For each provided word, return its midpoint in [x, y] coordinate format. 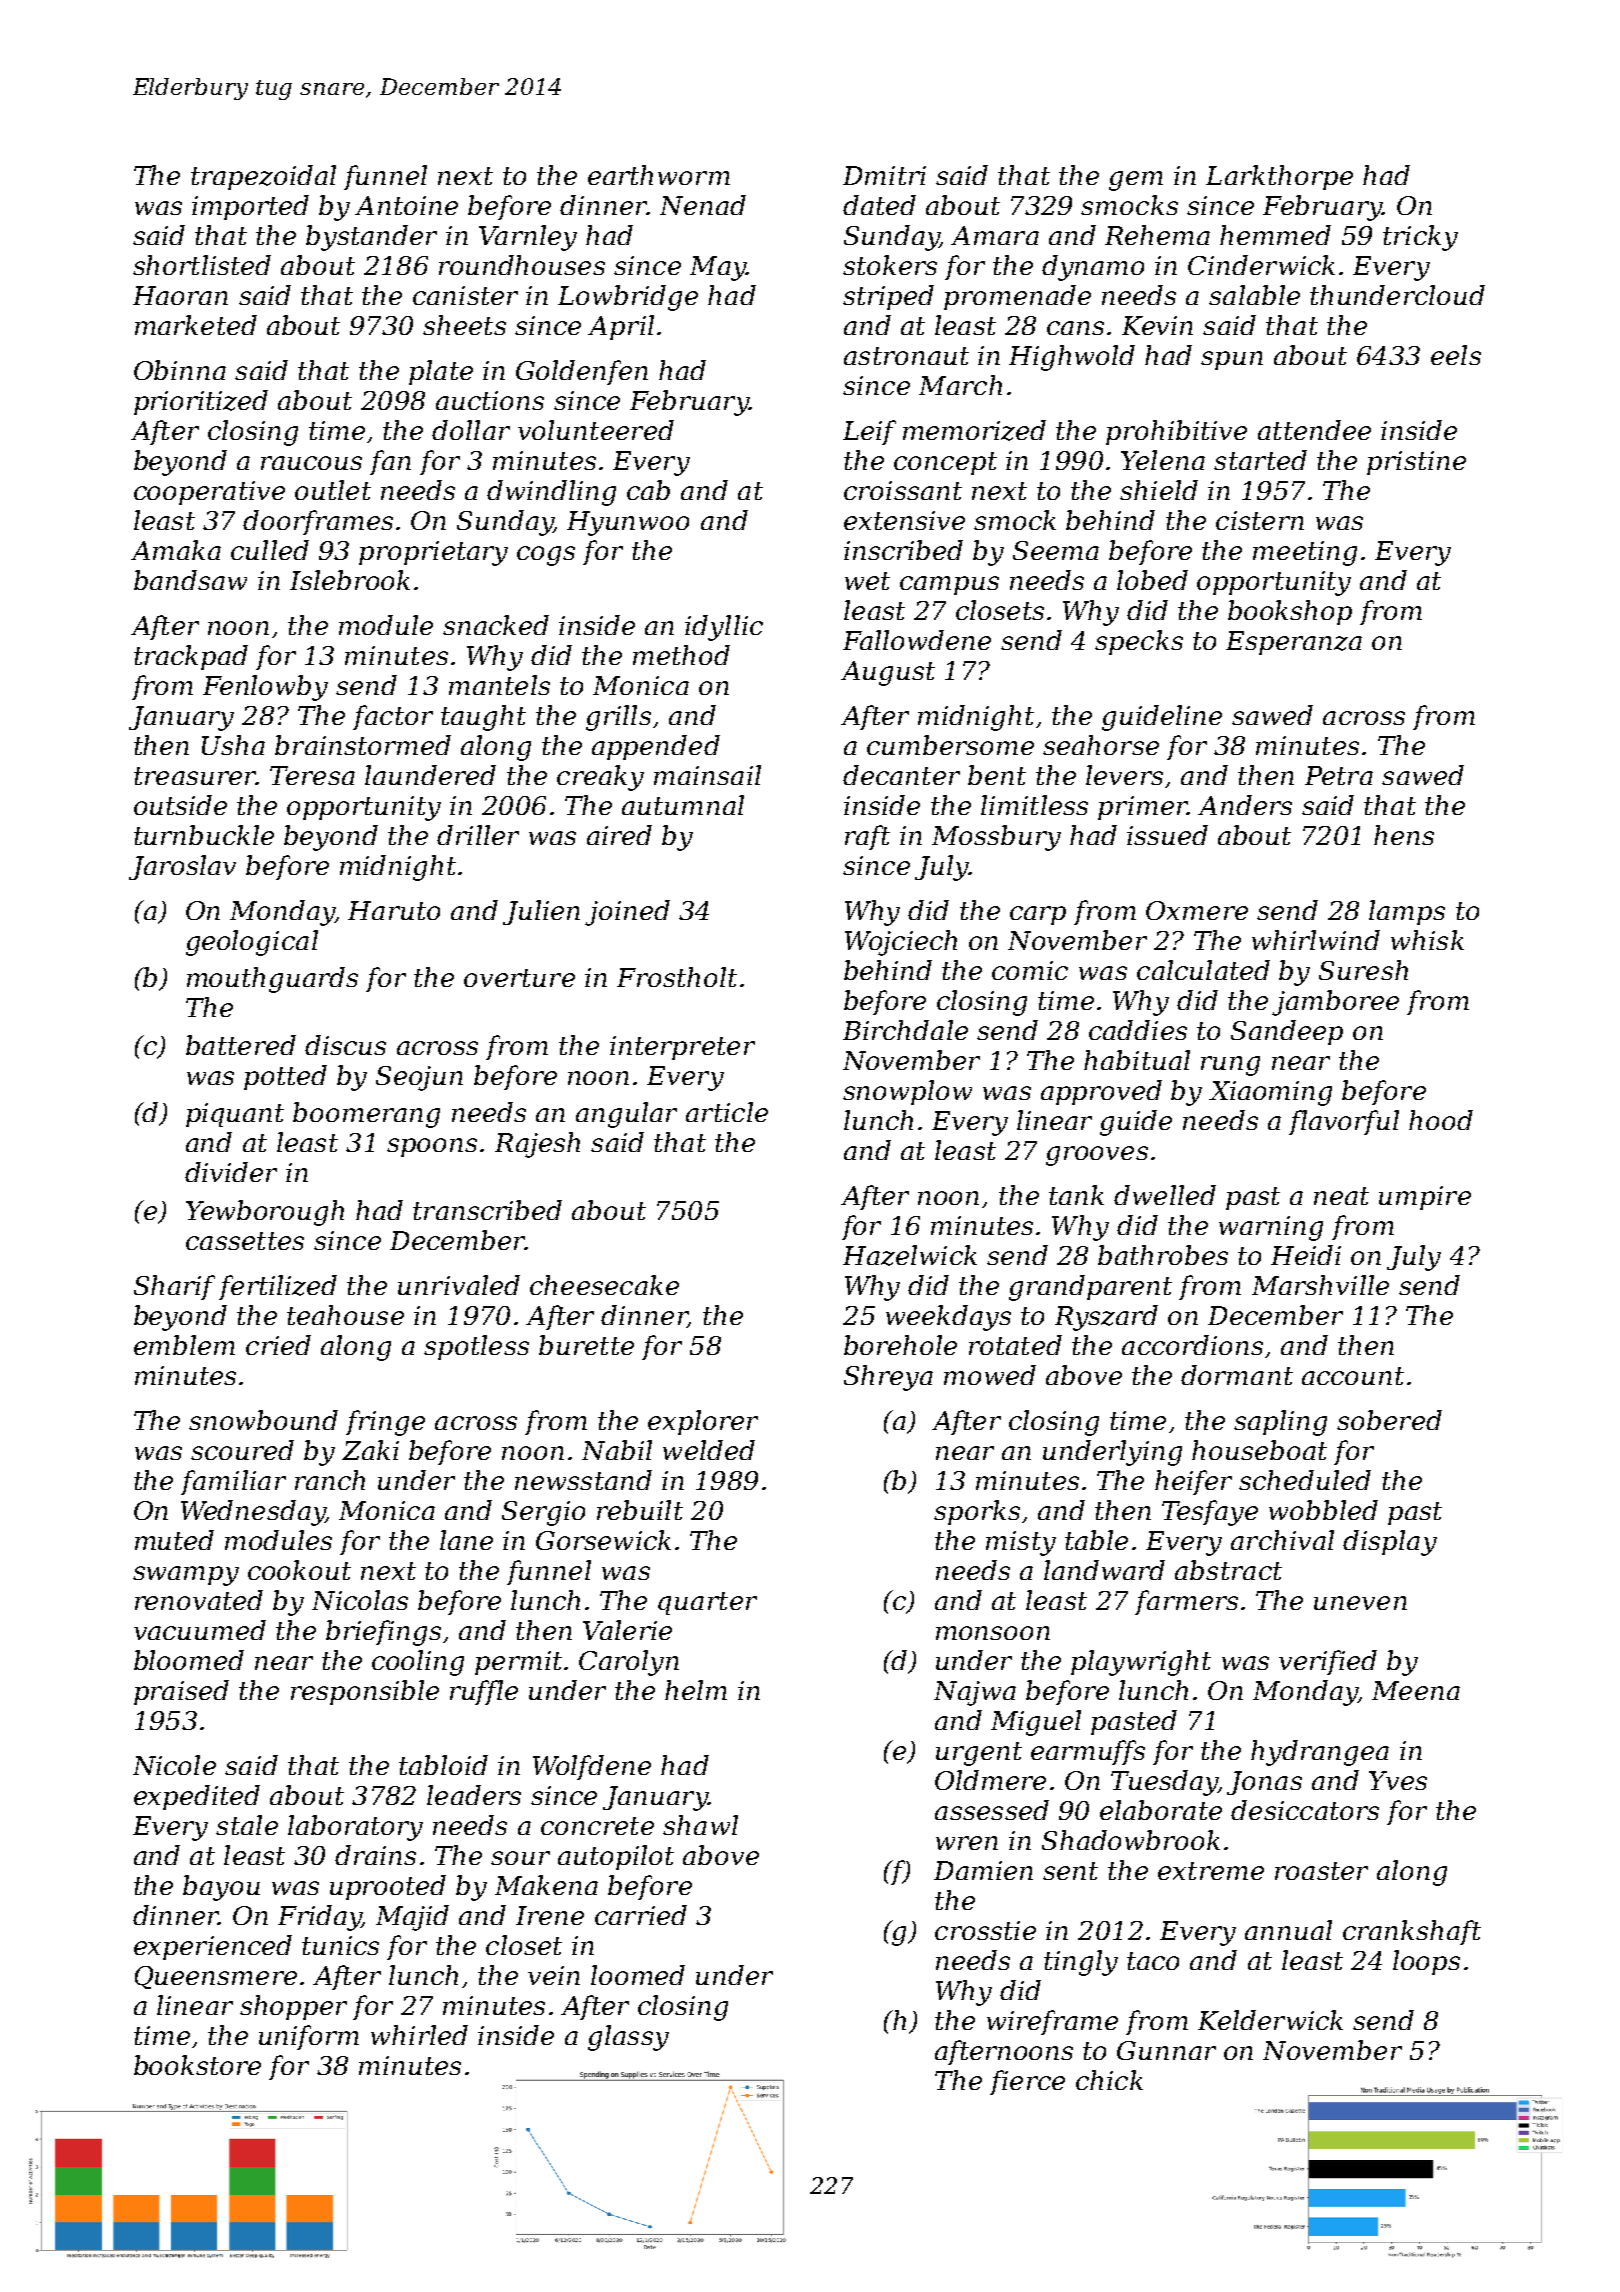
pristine [1416, 463]
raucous [311, 463]
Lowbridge [628, 298]
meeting [1305, 553]
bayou [221, 1888]
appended [656, 747]
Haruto [394, 910]
